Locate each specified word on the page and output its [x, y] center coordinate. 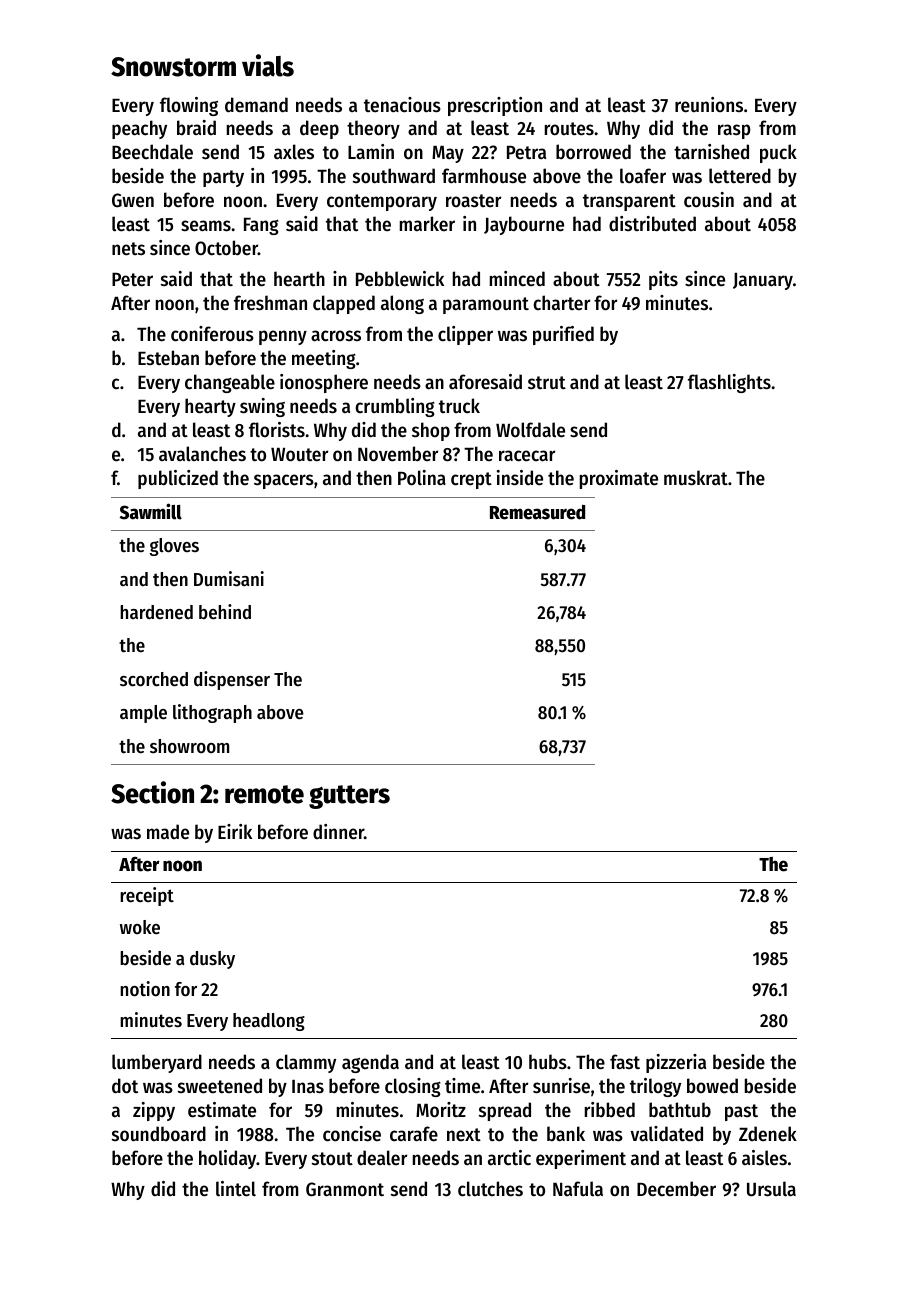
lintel [236, 1189]
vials [268, 65]
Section [152, 792]
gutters [349, 797]
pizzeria [676, 1063]
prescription [495, 106]
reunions [709, 105]
